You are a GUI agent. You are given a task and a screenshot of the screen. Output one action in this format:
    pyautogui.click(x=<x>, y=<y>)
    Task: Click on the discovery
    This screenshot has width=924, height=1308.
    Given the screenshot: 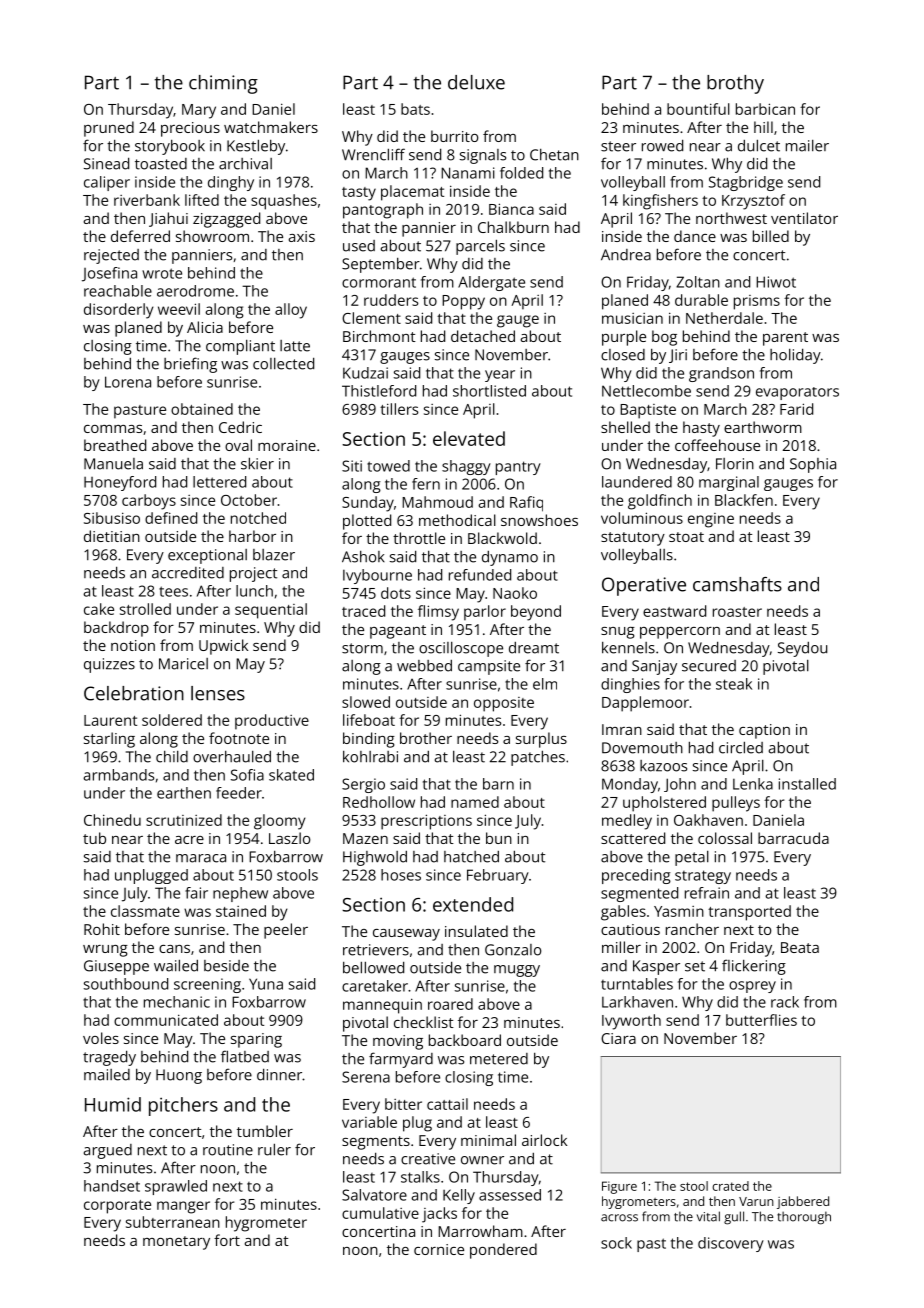 What is the action you would take?
    pyautogui.click(x=731, y=1244)
